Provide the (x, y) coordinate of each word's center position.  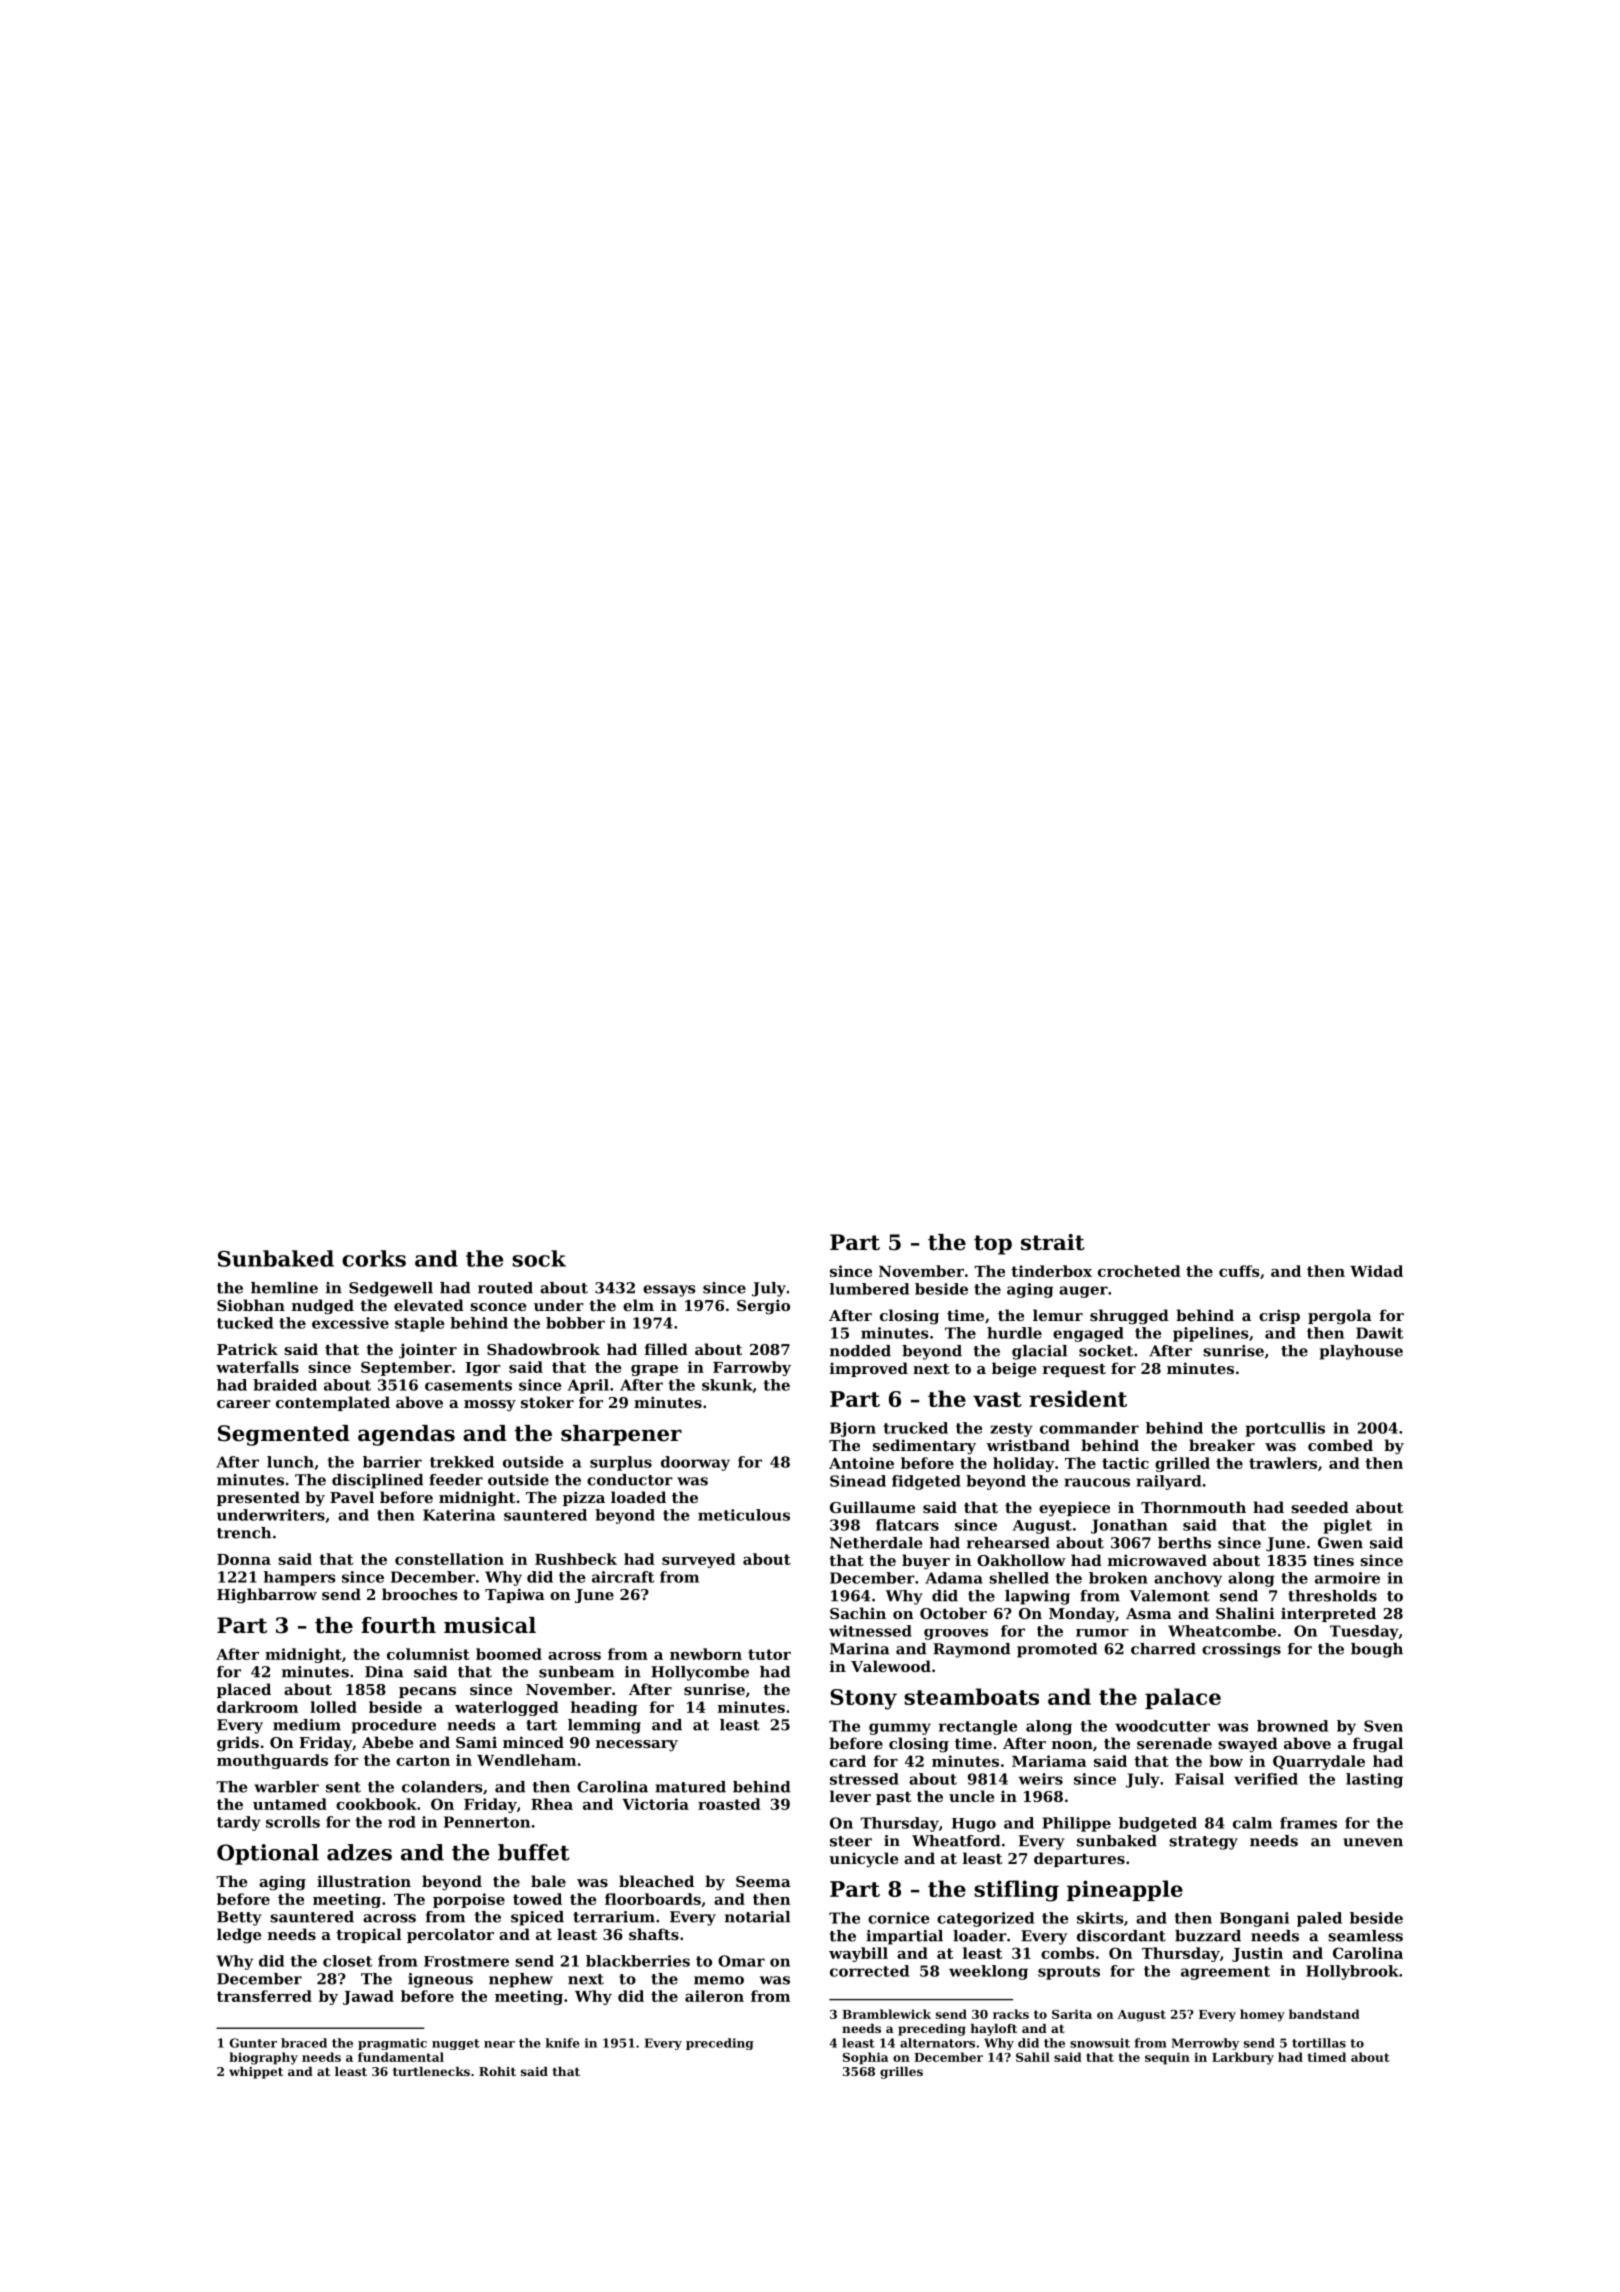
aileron (714, 1996)
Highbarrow (267, 1596)
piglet (1348, 1526)
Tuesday (1364, 1632)
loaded (638, 1497)
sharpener (621, 1435)
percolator (450, 1935)
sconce (498, 1307)
